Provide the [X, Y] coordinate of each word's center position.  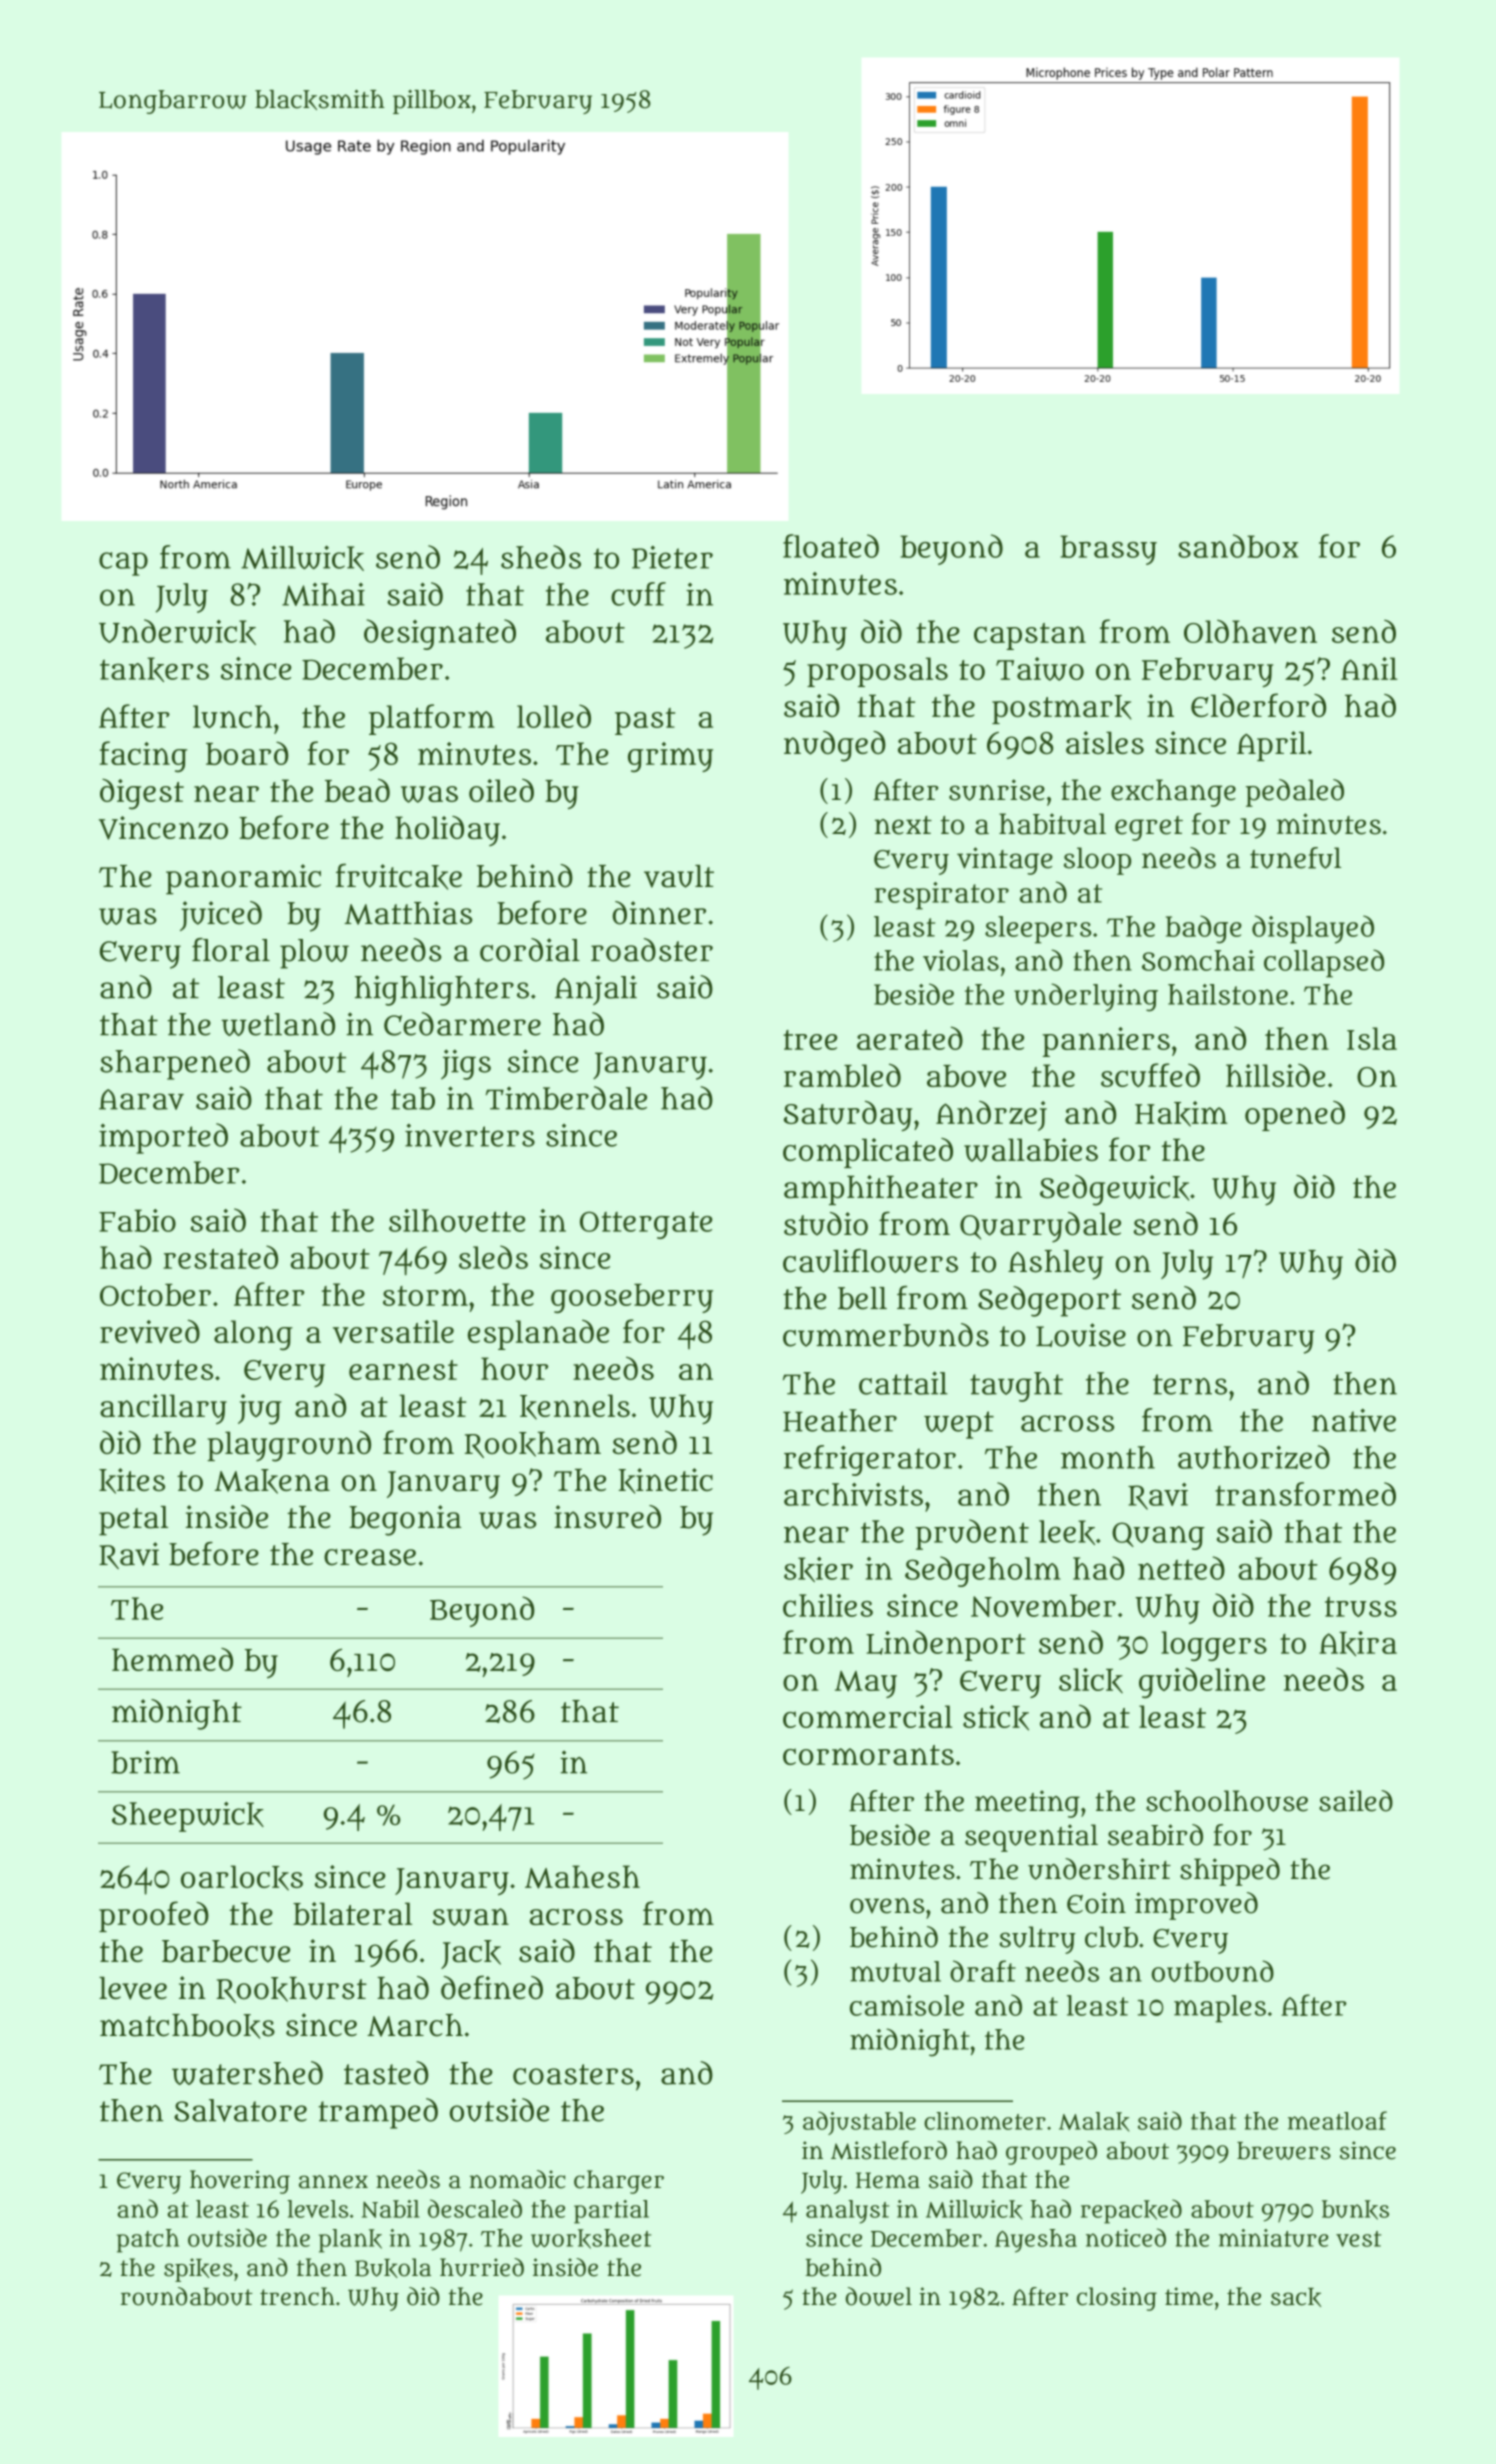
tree [810, 1040]
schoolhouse [1227, 1801]
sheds [541, 557]
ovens [887, 1906]
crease [370, 1557]
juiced [221, 916]
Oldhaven [1250, 632]
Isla [1372, 1038]
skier [818, 1569]
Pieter [672, 557]
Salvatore [240, 2110]
